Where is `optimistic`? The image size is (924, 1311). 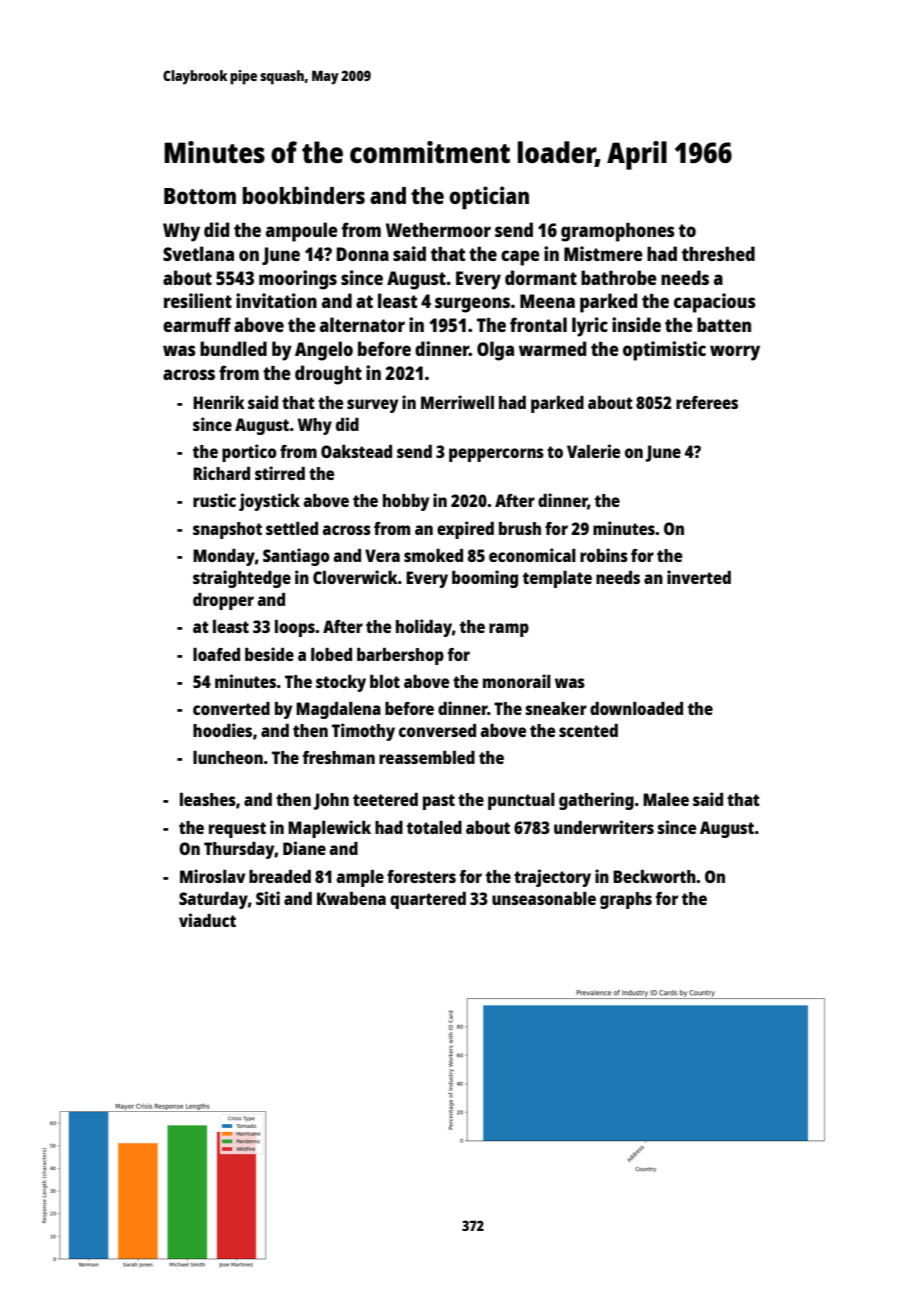
optimistic is located at coordinates (664, 351).
